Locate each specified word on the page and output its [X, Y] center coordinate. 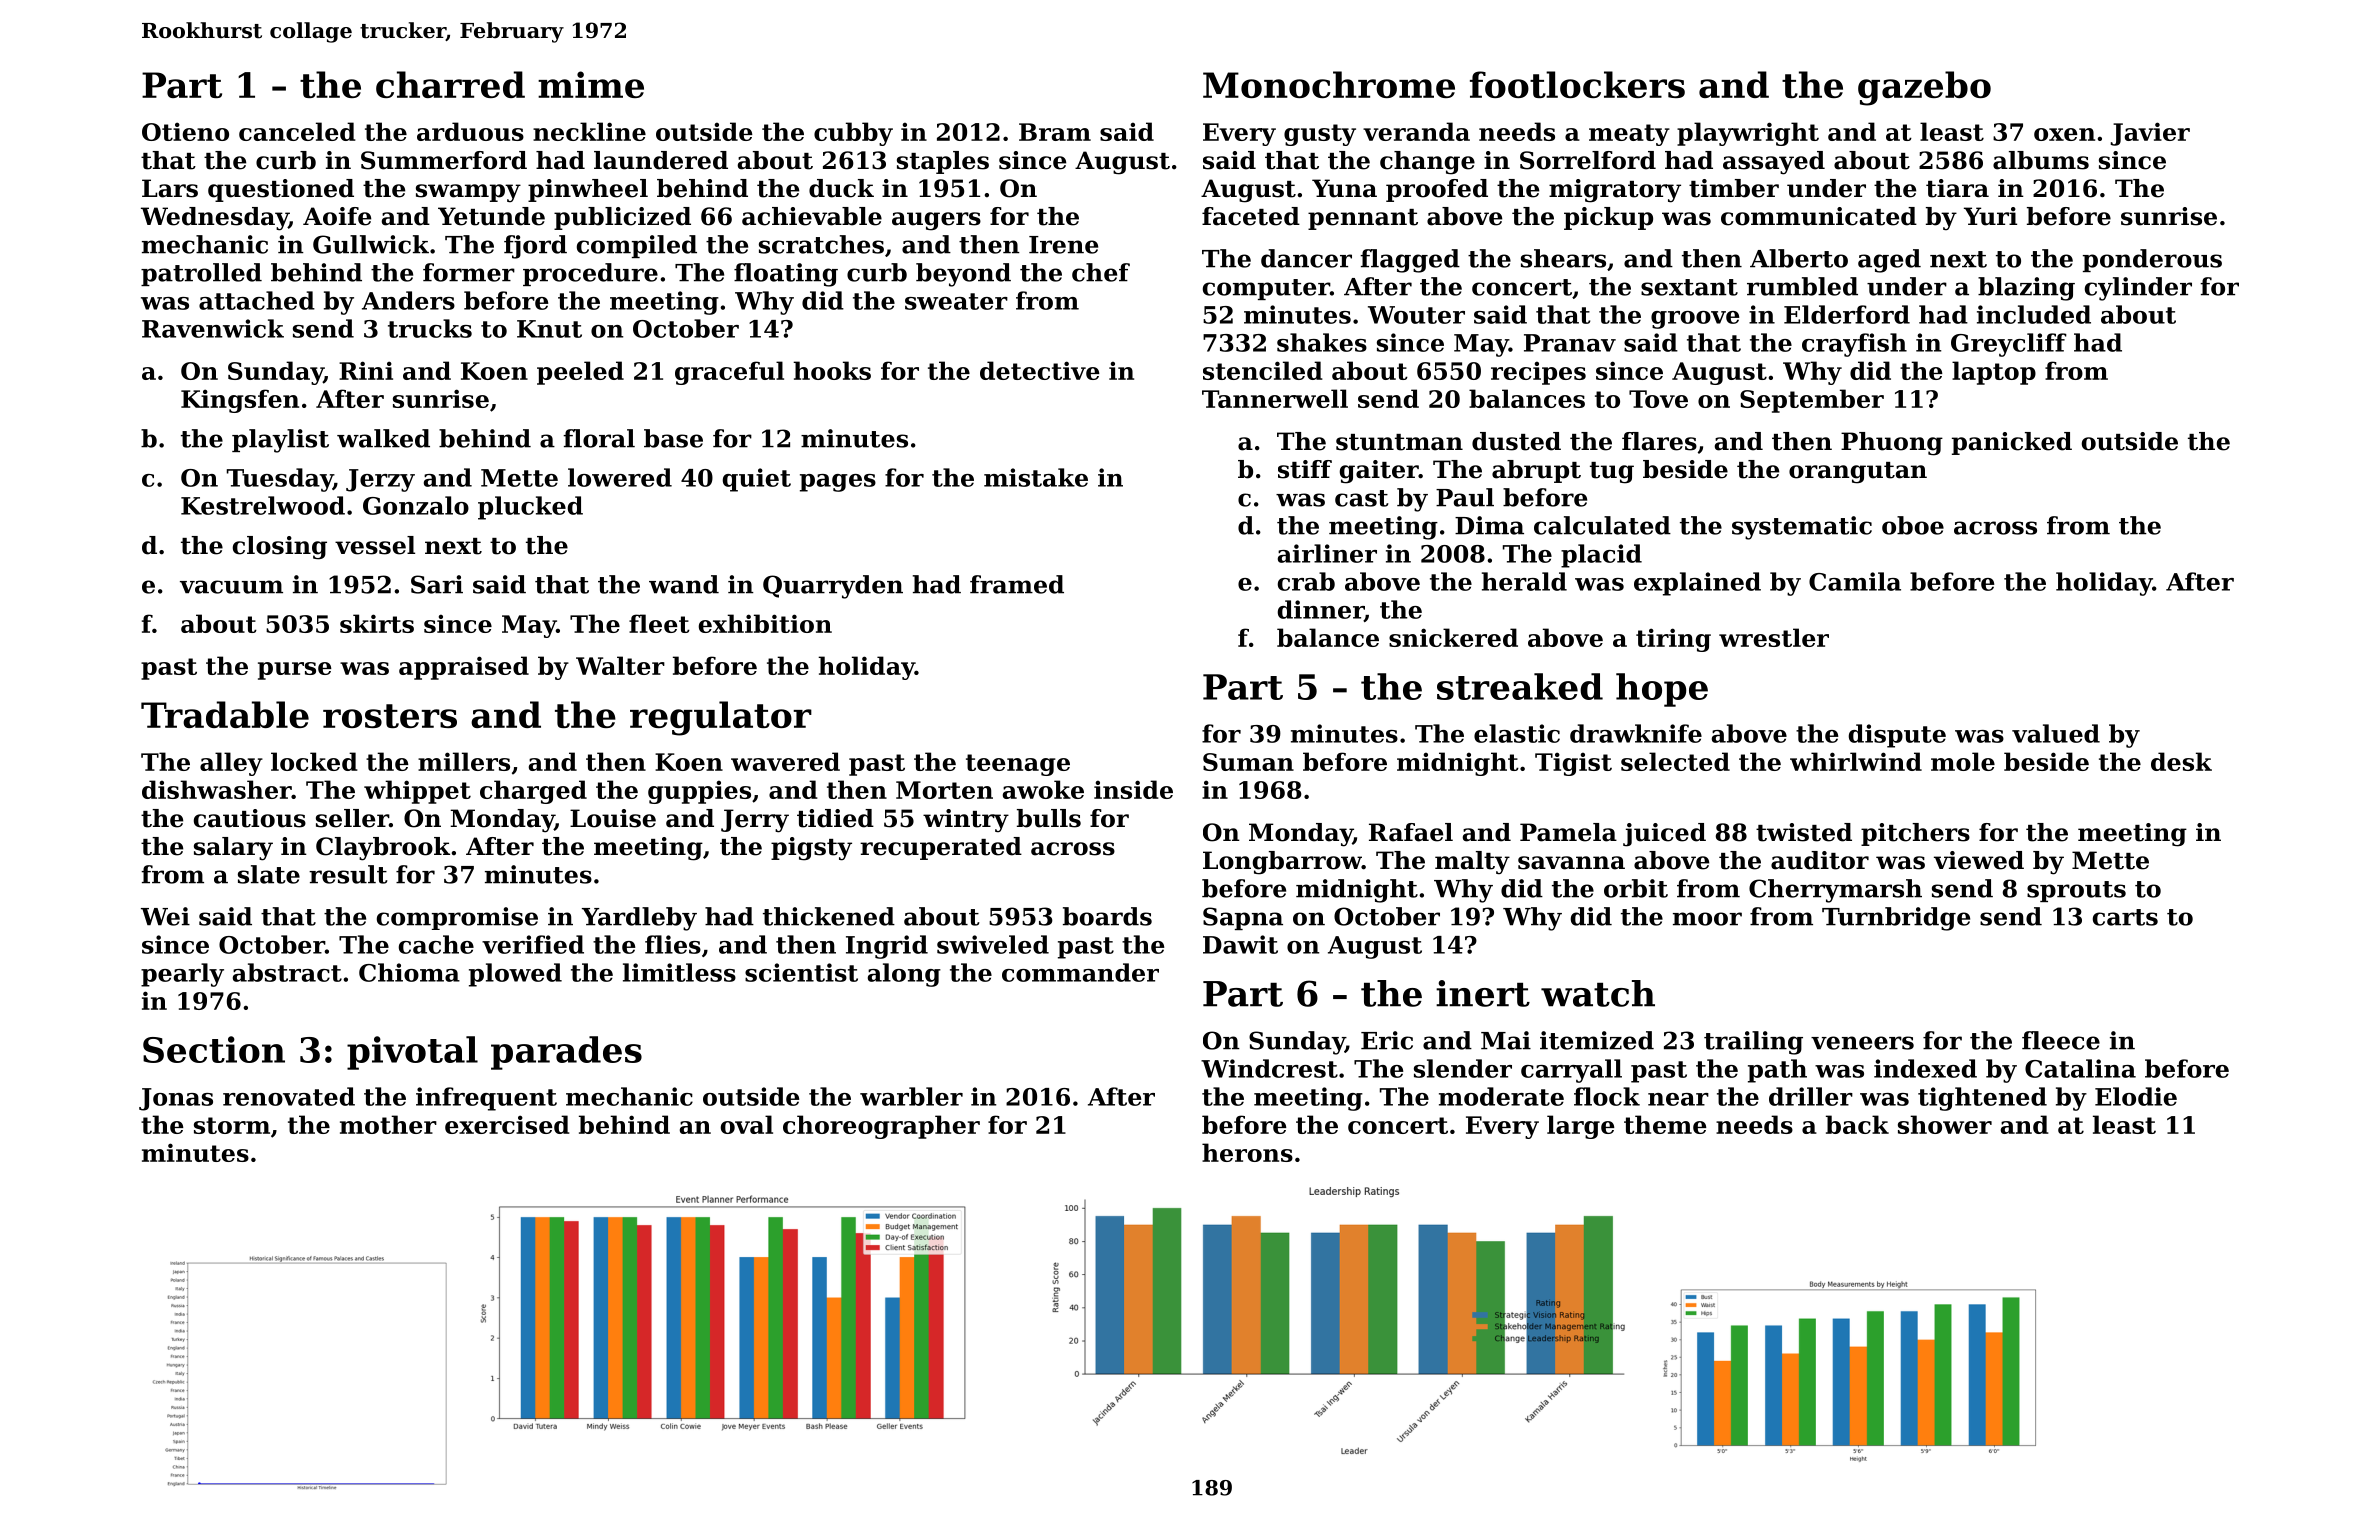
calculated [1602, 525]
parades [566, 1053]
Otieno [185, 131]
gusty [1320, 135]
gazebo [1924, 88]
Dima [1489, 525]
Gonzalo [416, 505]
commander [1080, 972]
